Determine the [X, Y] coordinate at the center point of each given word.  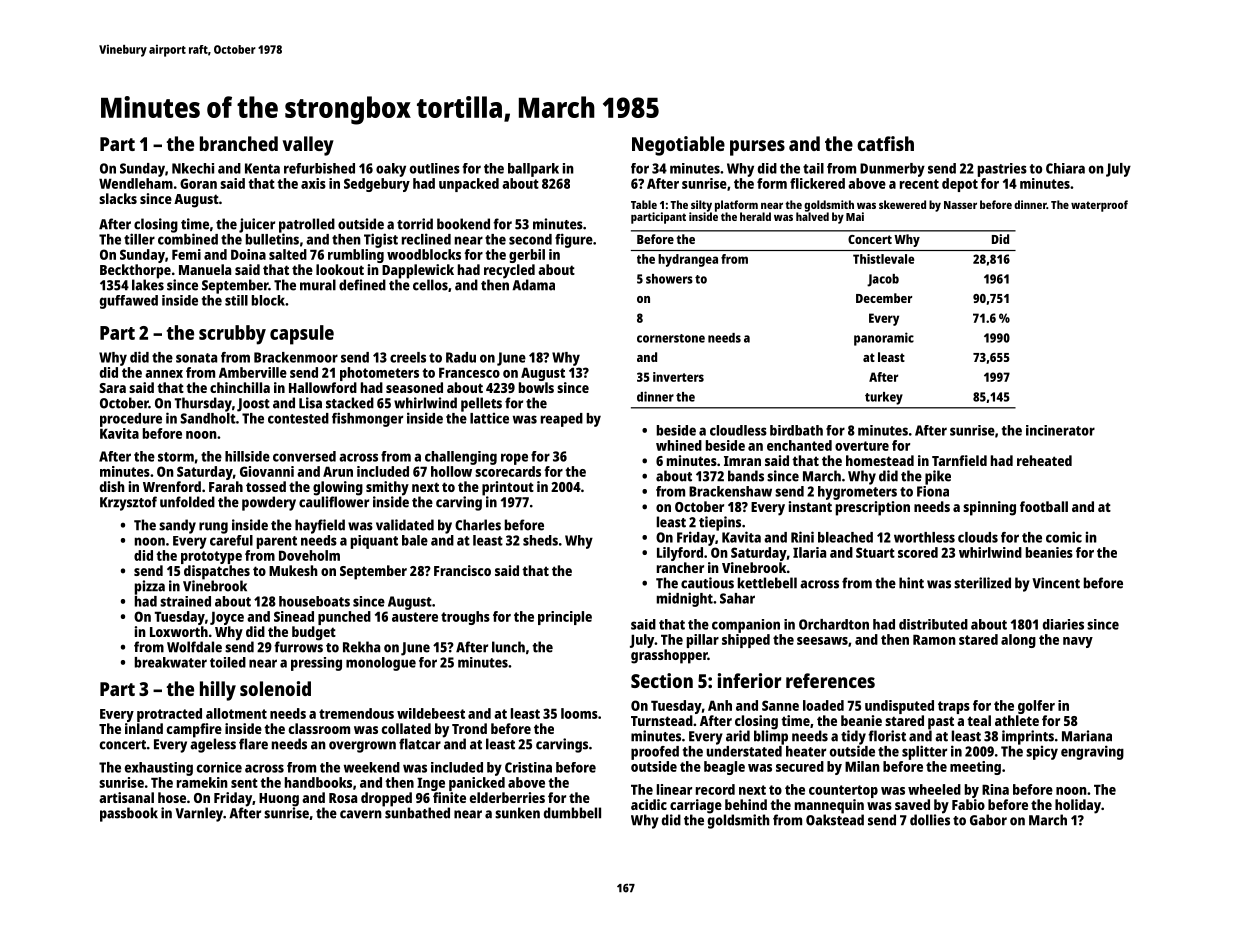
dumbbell [572, 813]
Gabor [988, 820]
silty [701, 206]
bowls [536, 387]
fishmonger [367, 419]
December [884, 298]
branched [239, 143]
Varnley [199, 814]
